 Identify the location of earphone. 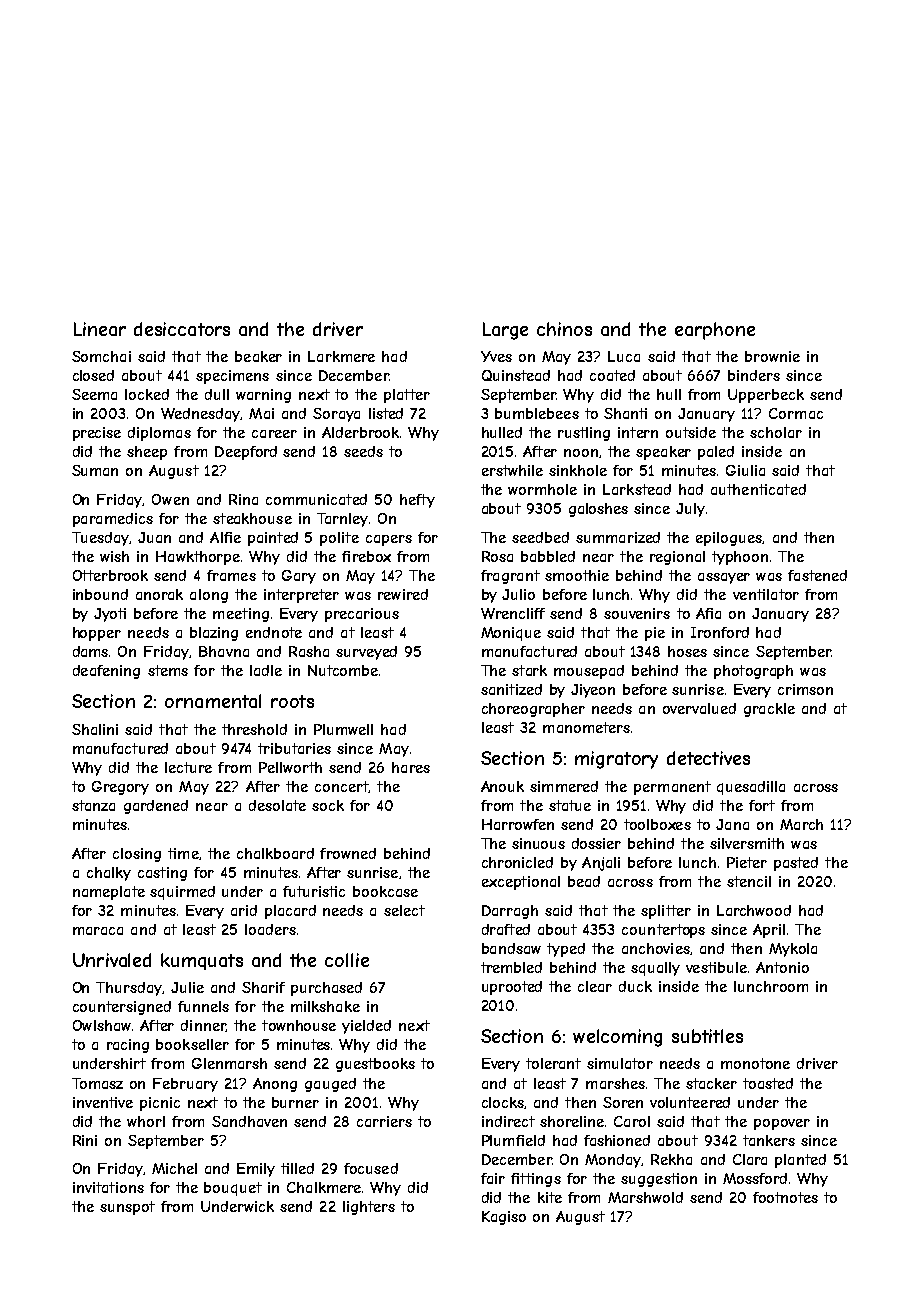
(715, 331).
